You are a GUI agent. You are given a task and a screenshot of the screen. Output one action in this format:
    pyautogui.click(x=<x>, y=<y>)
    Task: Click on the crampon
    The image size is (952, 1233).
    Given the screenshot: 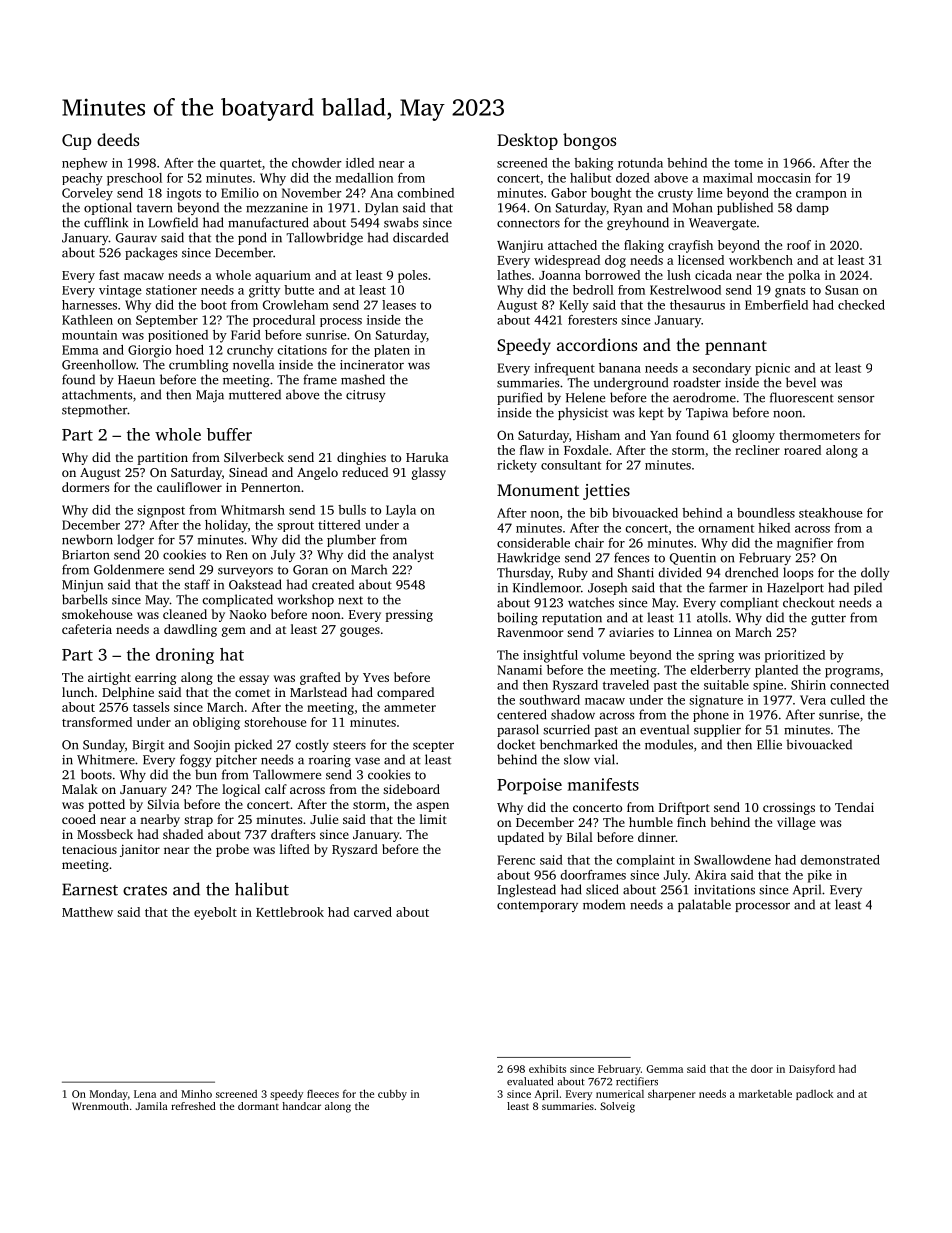 What is the action you would take?
    pyautogui.click(x=821, y=195)
